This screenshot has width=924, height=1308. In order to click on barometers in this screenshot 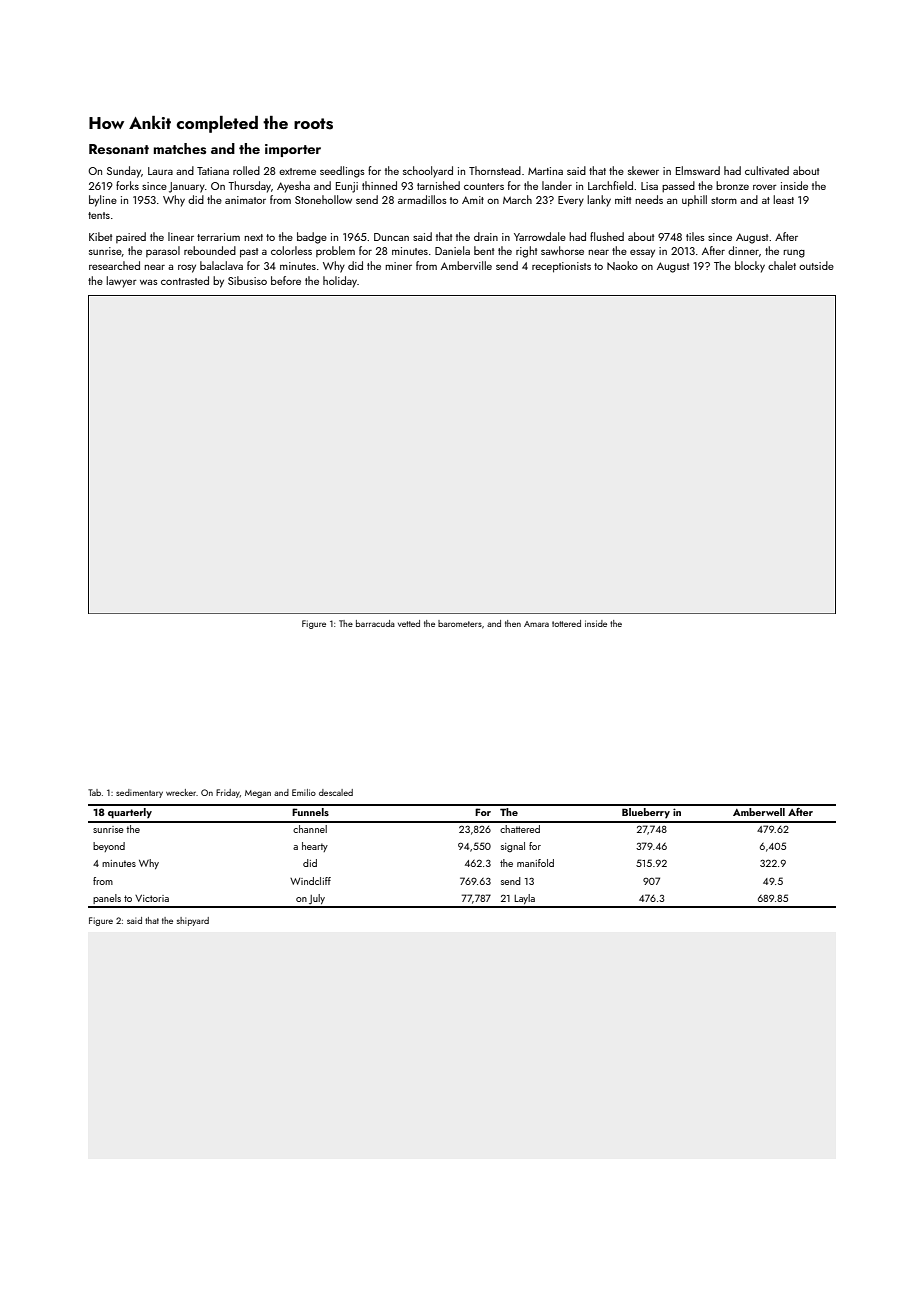, I will do `click(460, 623)`.
